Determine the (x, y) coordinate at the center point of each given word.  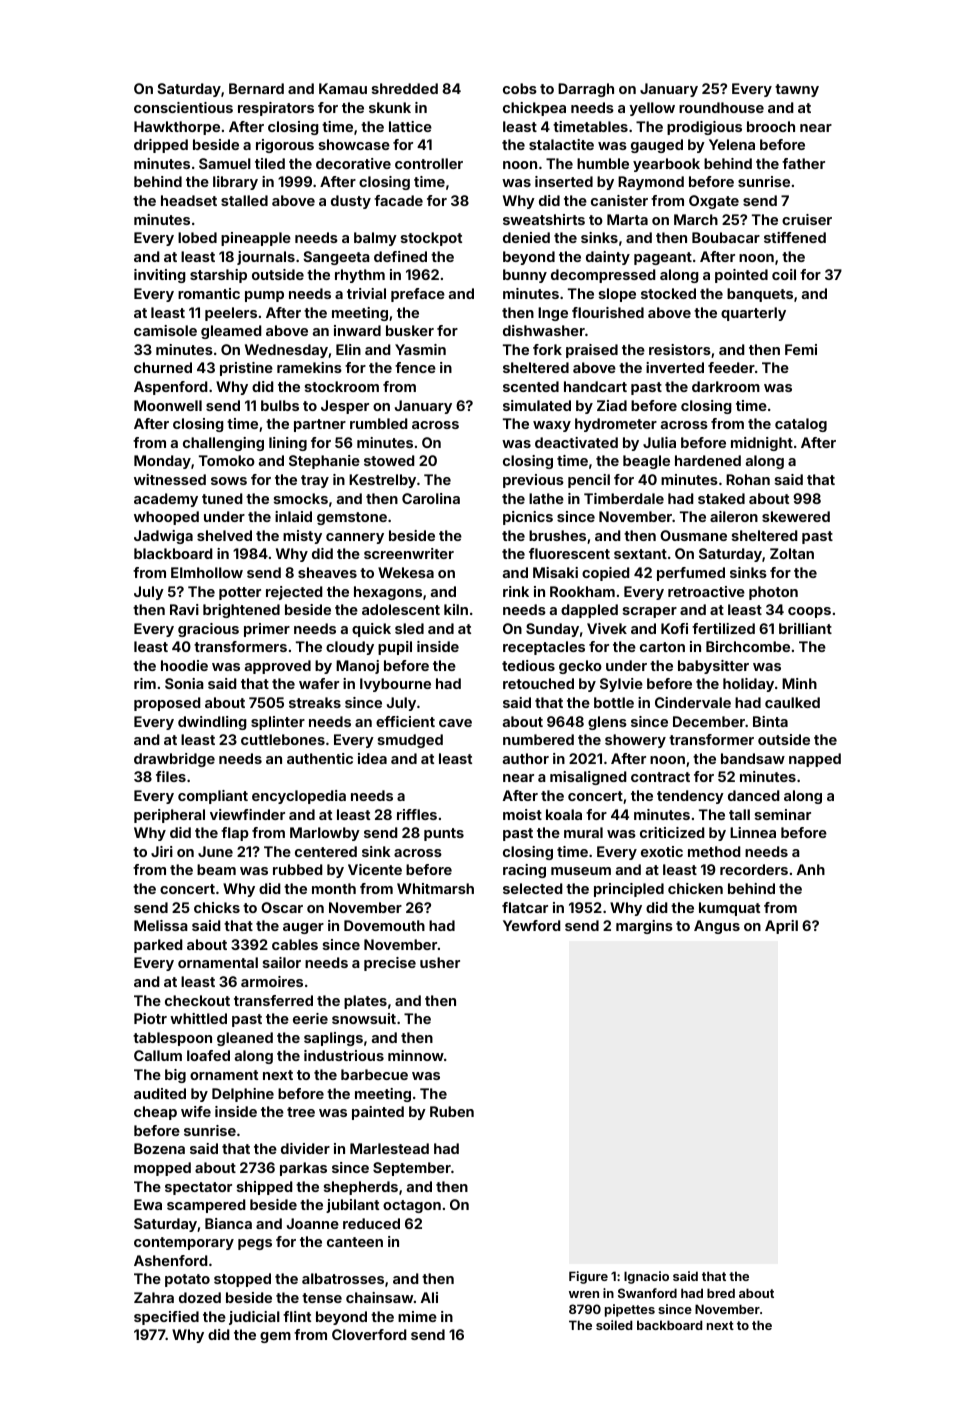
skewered (796, 516)
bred (721, 1293)
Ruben (452, 1111)
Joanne (313, 1223)
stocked (668, 293)
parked (158, 946)
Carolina (431, 498)
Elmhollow (207, 572)
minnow (416, 1055)
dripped (161, 146)
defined (400, 256)
